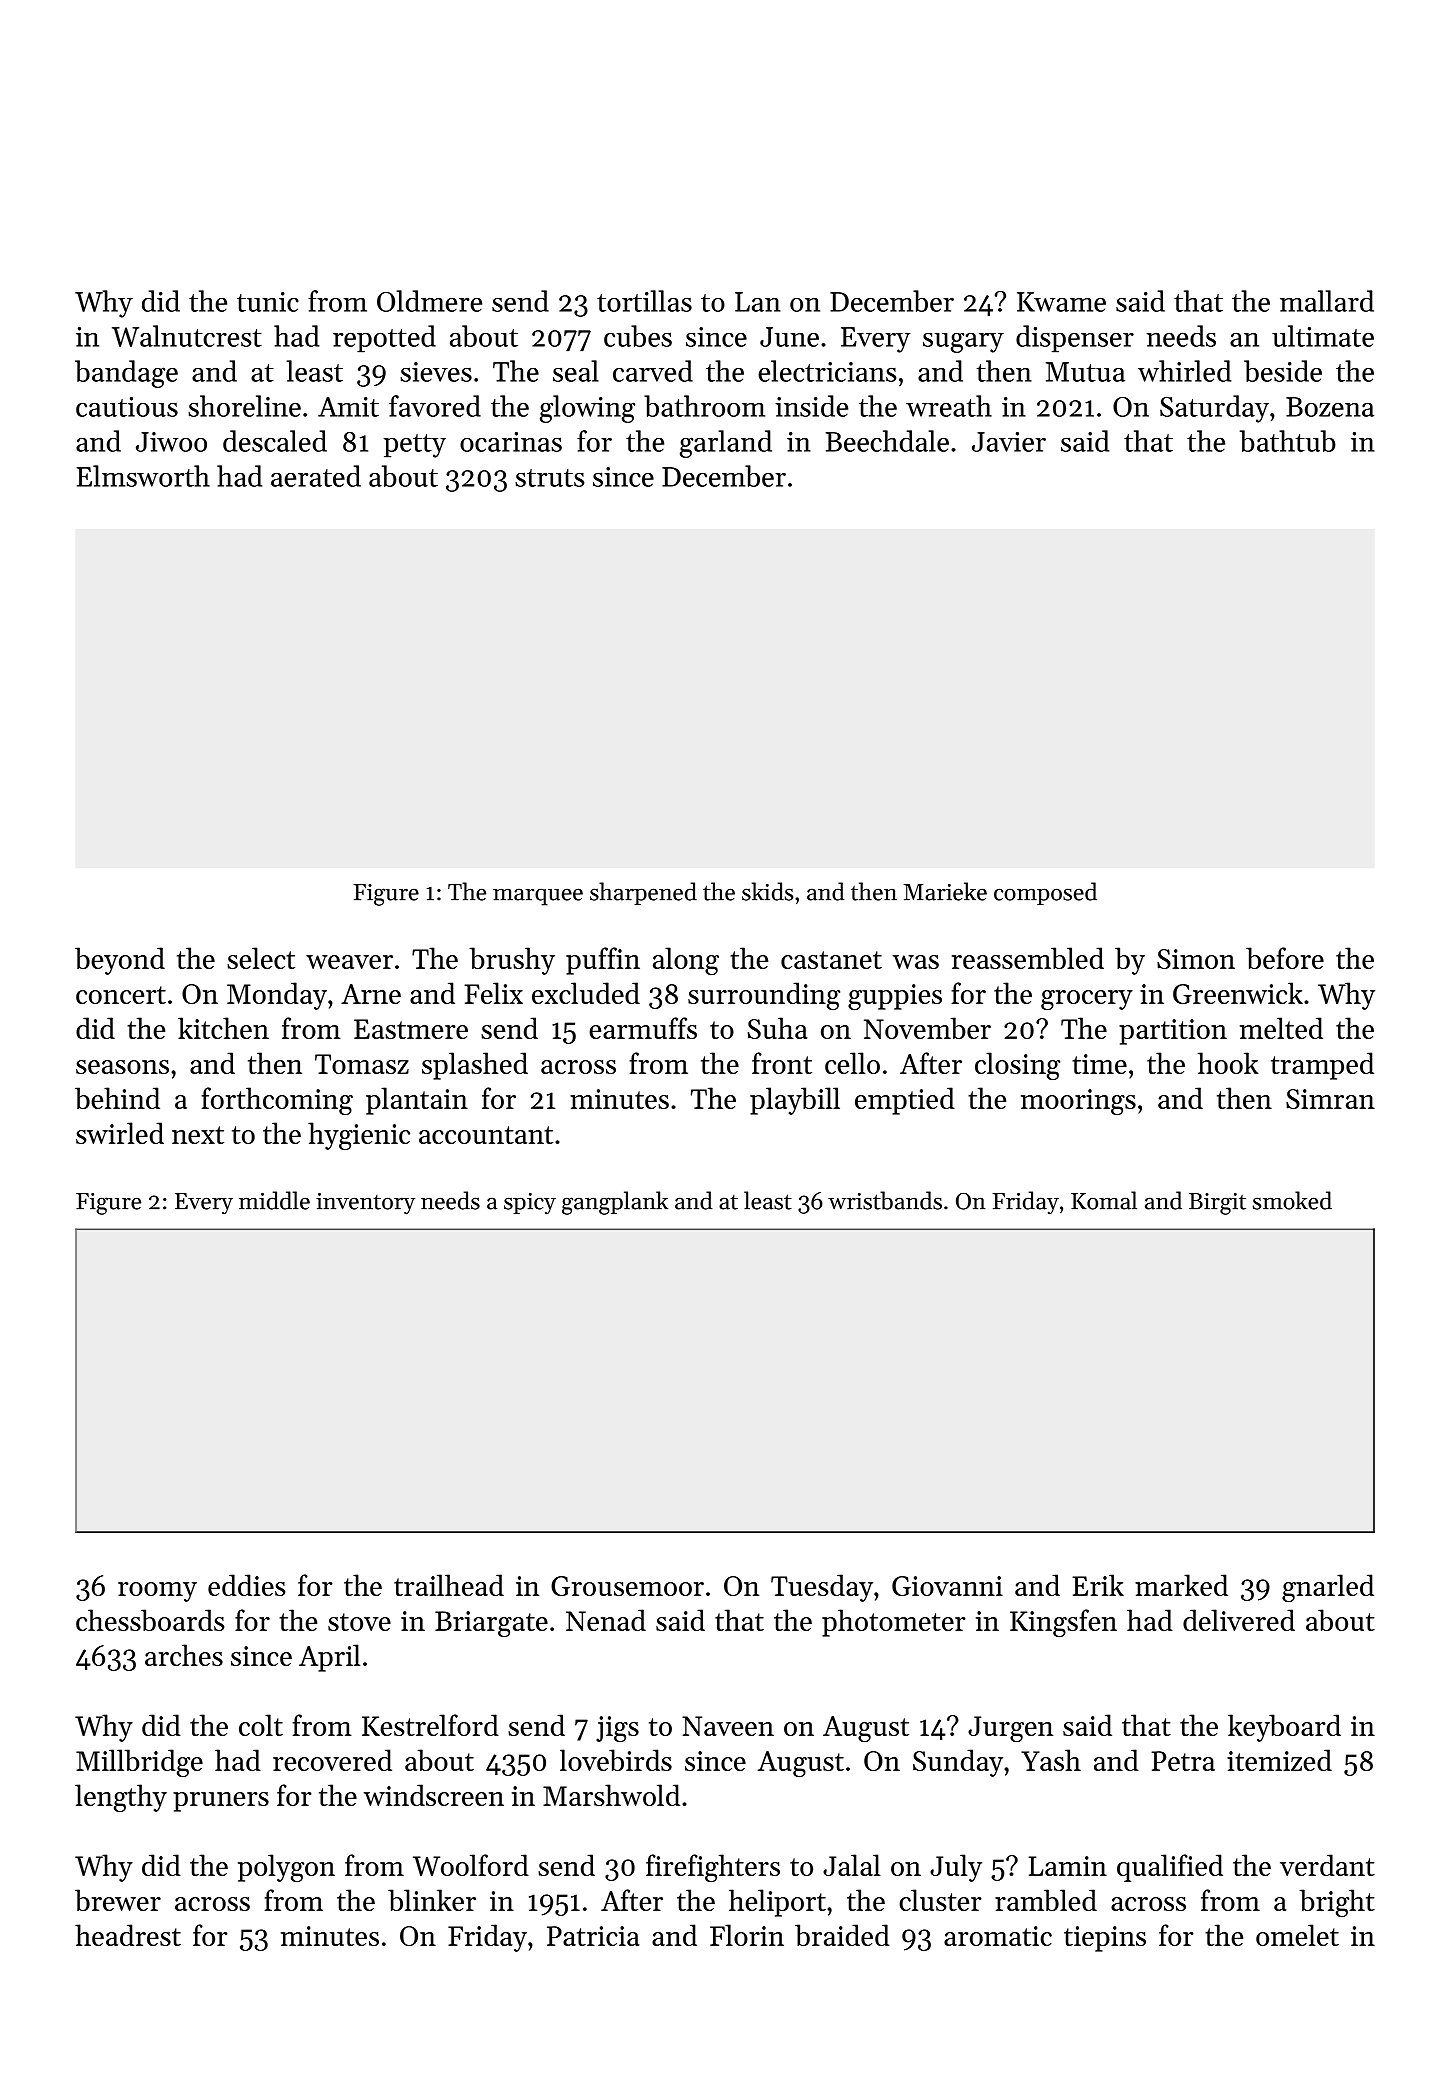 Image resolution: width=1450 pixels, height=2100 pixels. What do you see at coordinates (316, 476) in the image?
I see `aerated` at bounding box center [316, 476].
